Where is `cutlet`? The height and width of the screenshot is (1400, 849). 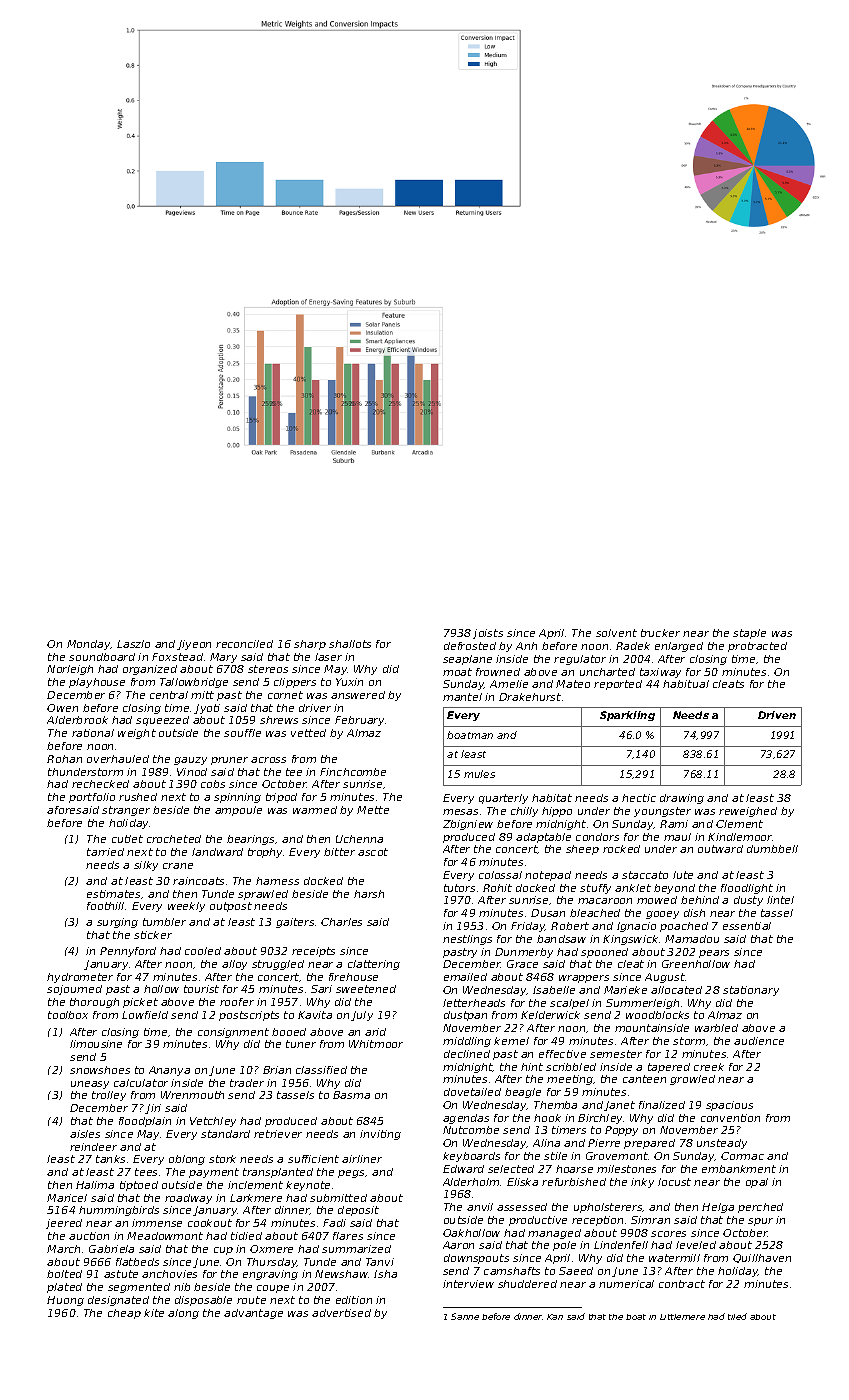 cutlet is located at coordinates (127, 839).
